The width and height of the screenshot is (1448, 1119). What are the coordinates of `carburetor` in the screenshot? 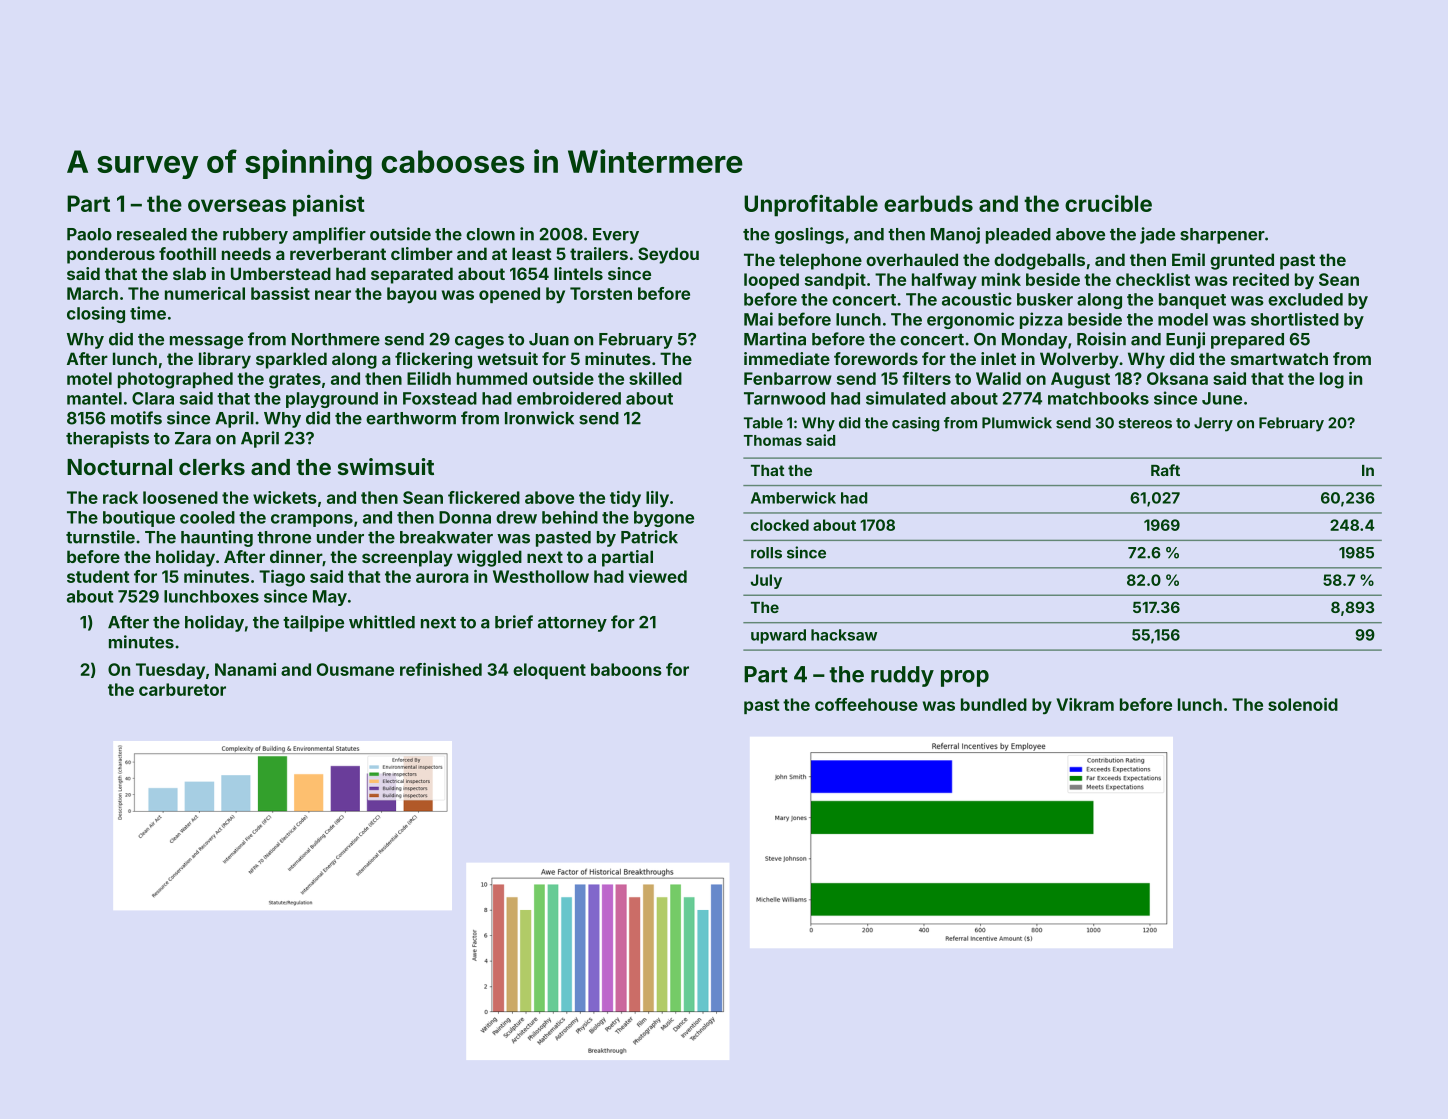 It's located at (182, 689).
